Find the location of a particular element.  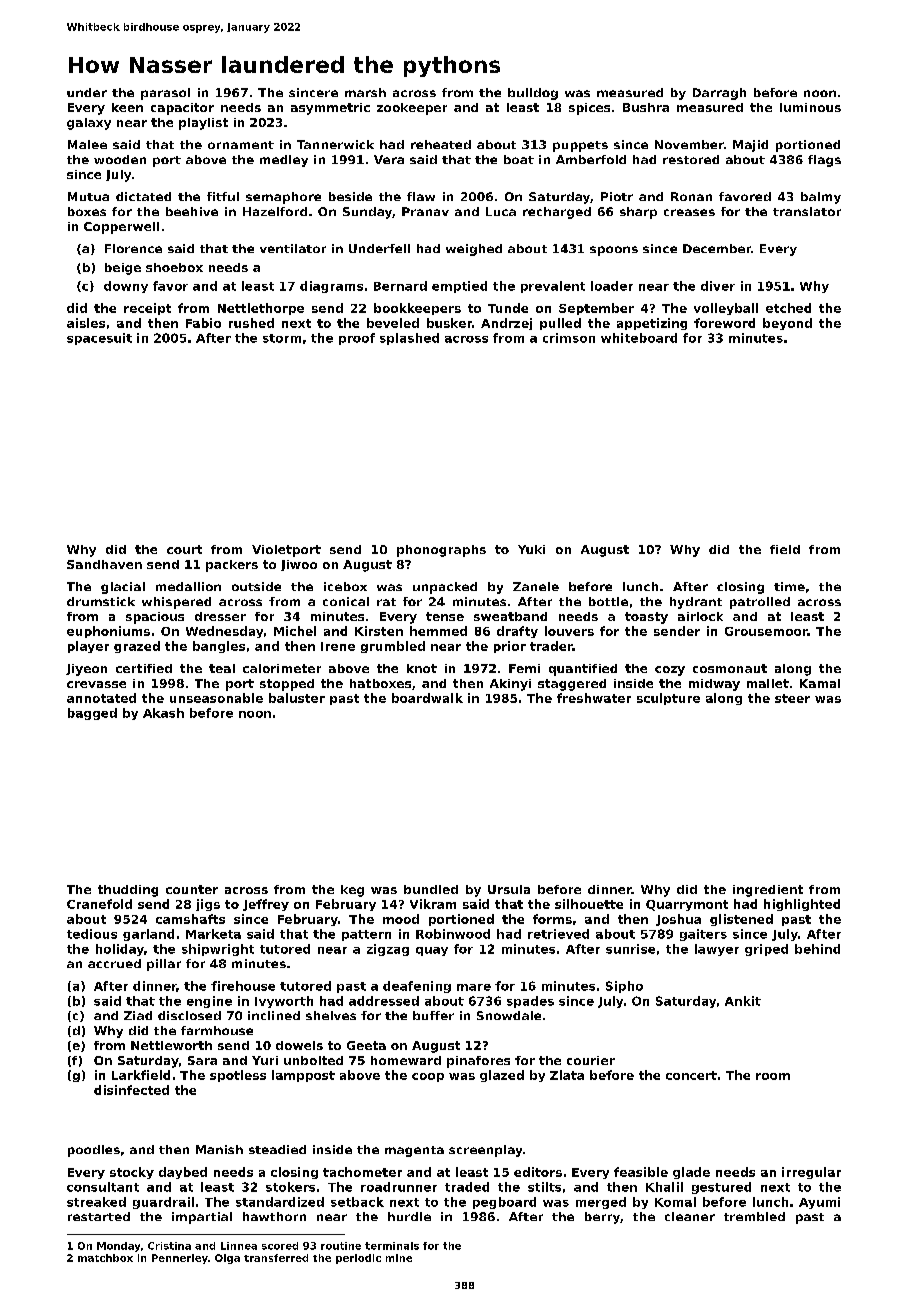

etched is located at coordinates (788, 308).
